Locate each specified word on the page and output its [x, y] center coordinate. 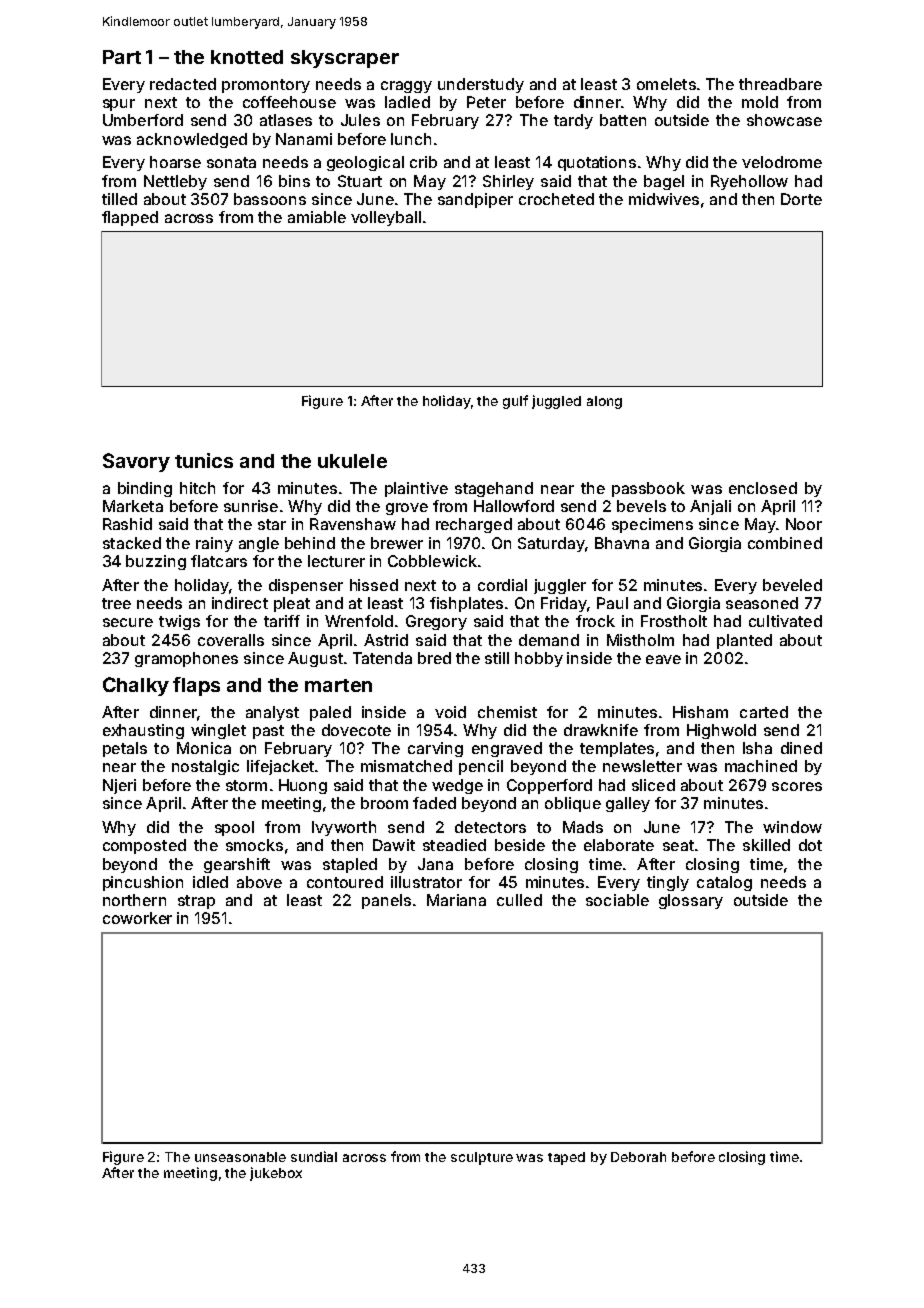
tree [116, 603]
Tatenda [382, 658]
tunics [204, 460]
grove [407, 509]
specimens [652, 525]
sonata [231, 162]
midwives [664, 199]
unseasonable [240, 1157]
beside [520, 845]
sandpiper [475, 200]
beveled [792, 585]
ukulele [352, 461]
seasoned [762, 603]
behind [310, 543]
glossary [691, 901]
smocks [254, 845]
